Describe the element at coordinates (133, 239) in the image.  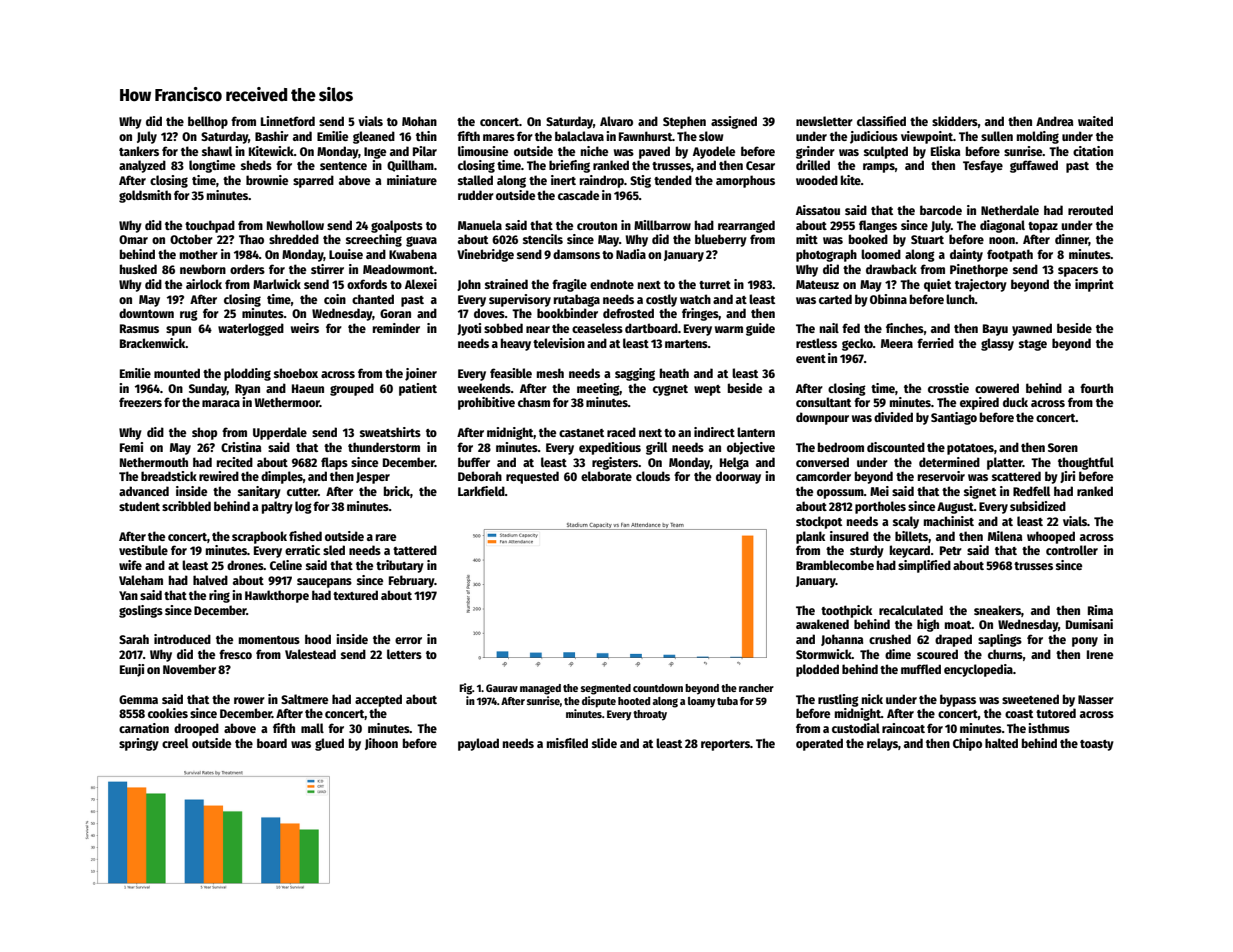
I see `Omar` at that location.
